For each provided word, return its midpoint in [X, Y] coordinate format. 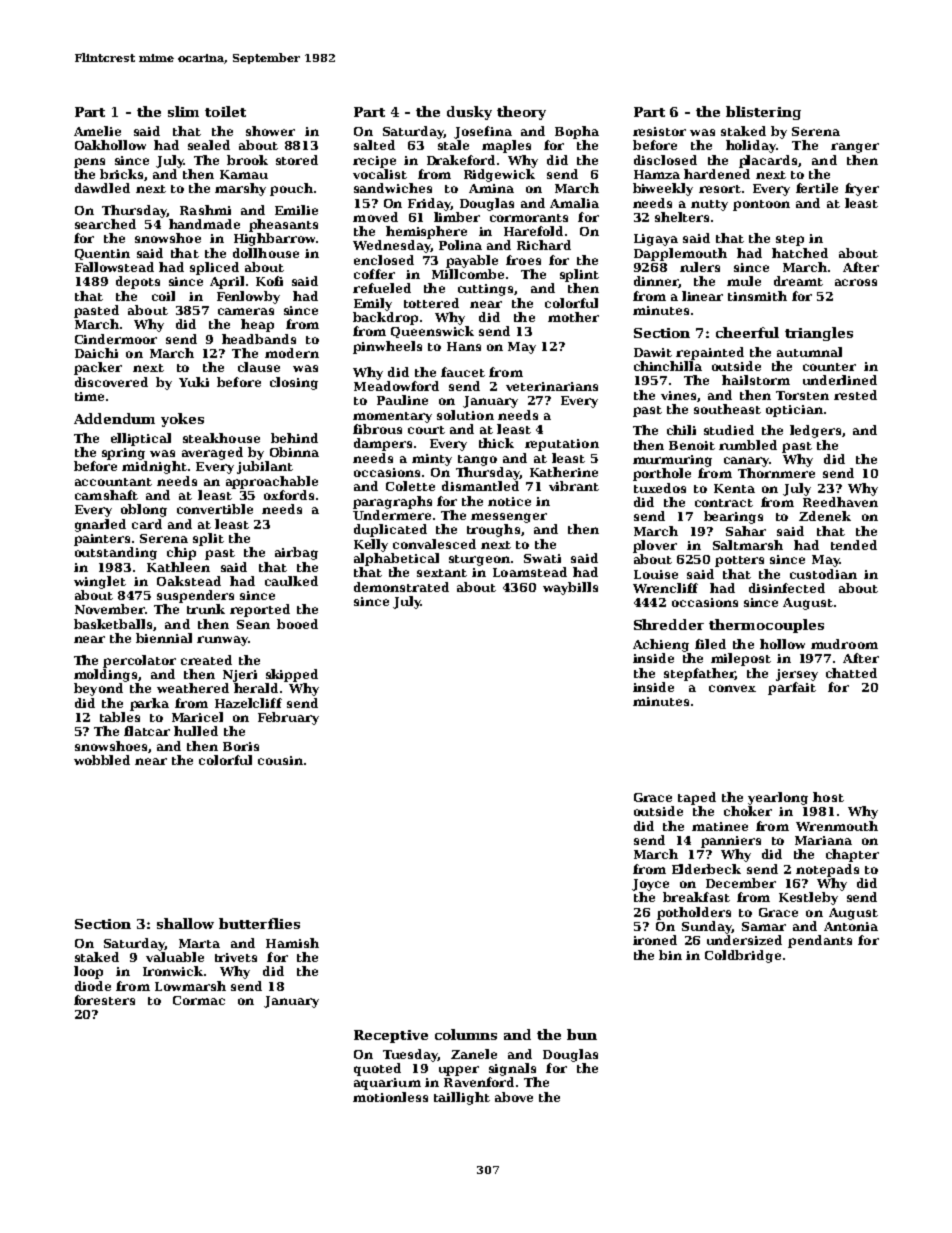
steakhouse [221, 438]
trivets [236, 957]
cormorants [529, 218]
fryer [862, 189]
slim [183, 111]
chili [681, 430]
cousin [280, 760]
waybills [570, 588]
